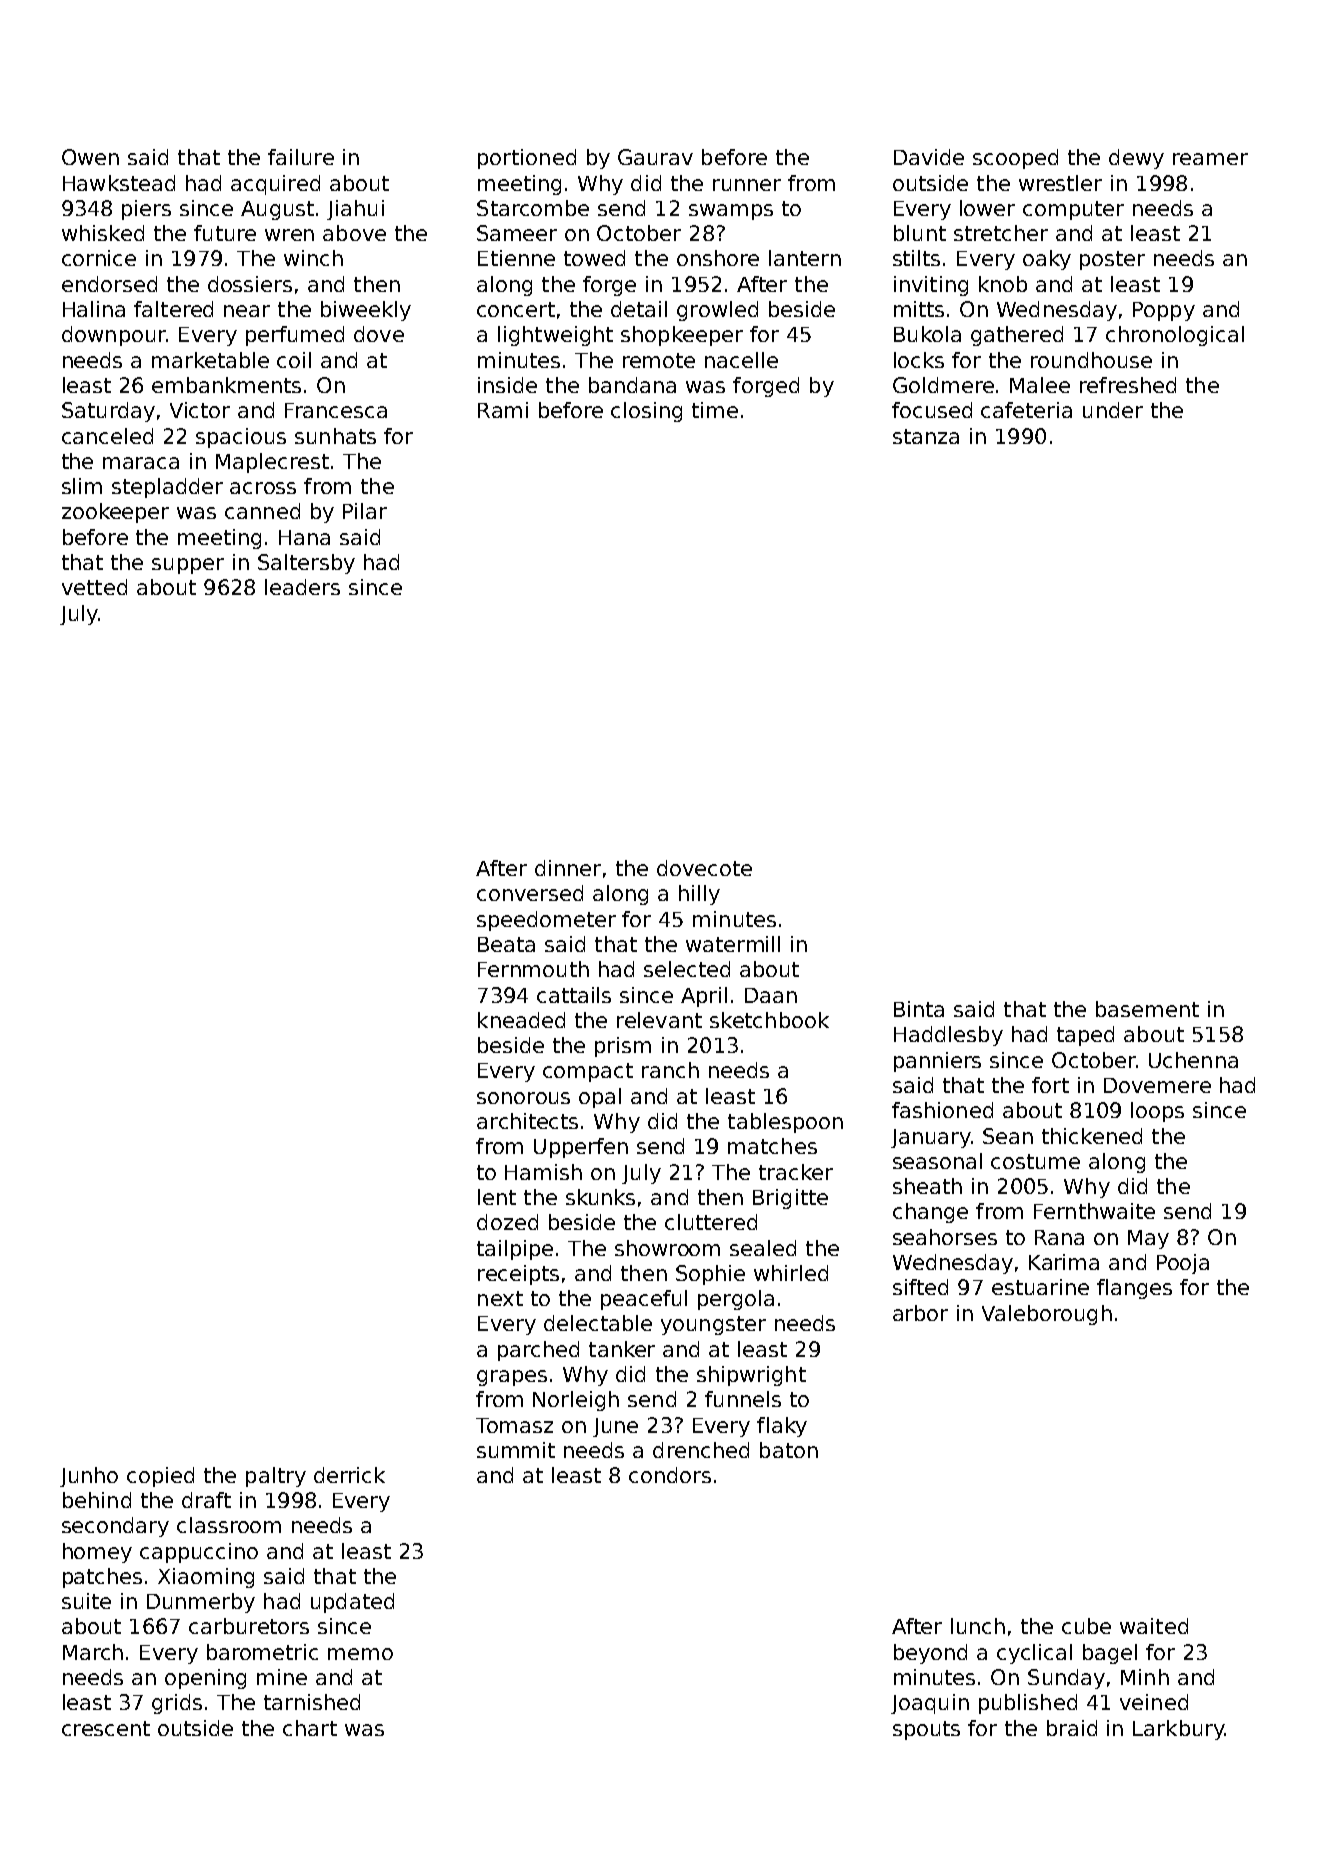 The width and height of the page is (1321, 1868). I want to click on dinner, so click(568, 868).
